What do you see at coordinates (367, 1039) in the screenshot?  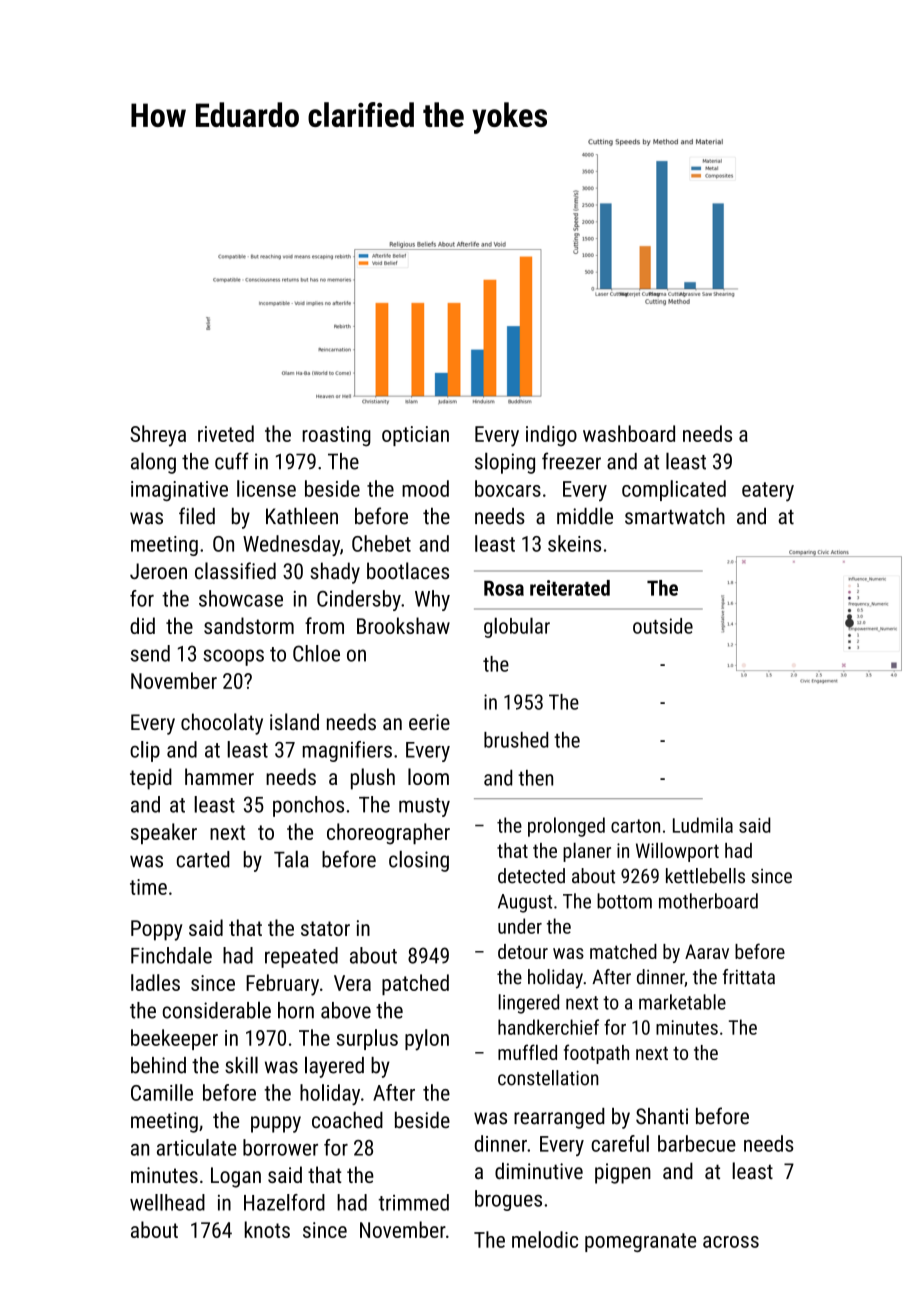 I see `surplus` at bounding box center [367, 1039].
